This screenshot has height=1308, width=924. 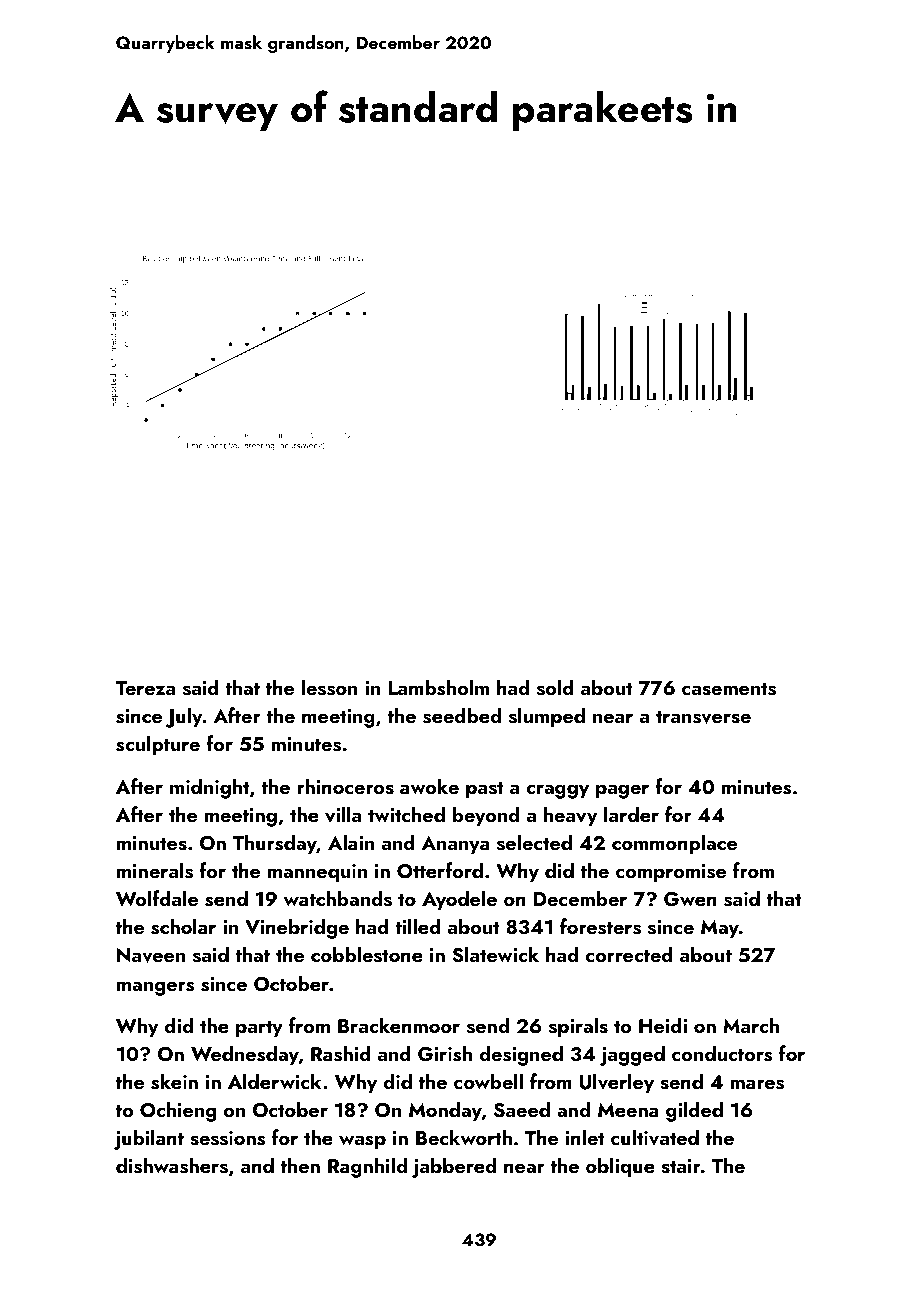 I want to click on spirals, so click(x=578, y=1027).
